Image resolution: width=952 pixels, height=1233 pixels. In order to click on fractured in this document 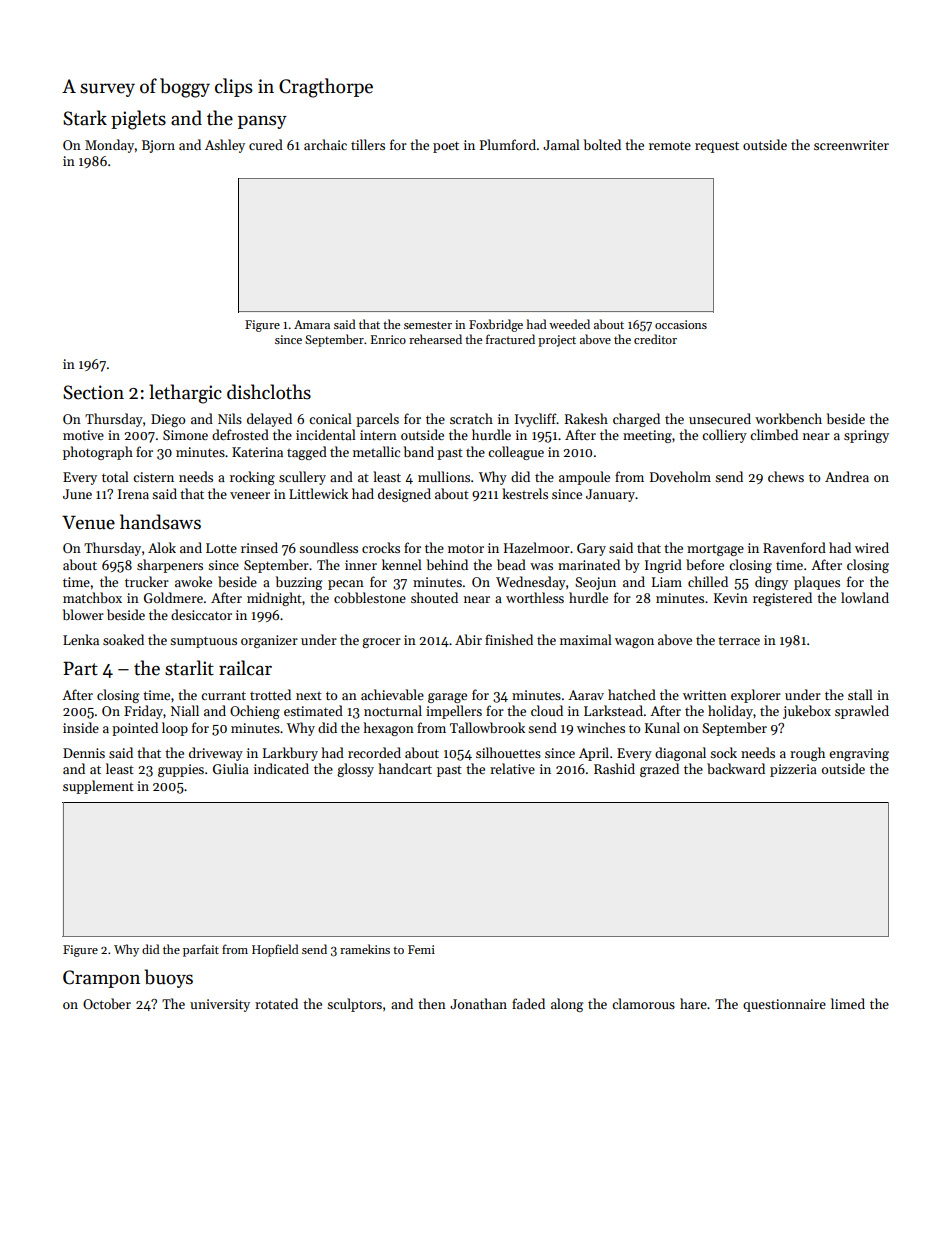, I will do `click(510, 339)`.
